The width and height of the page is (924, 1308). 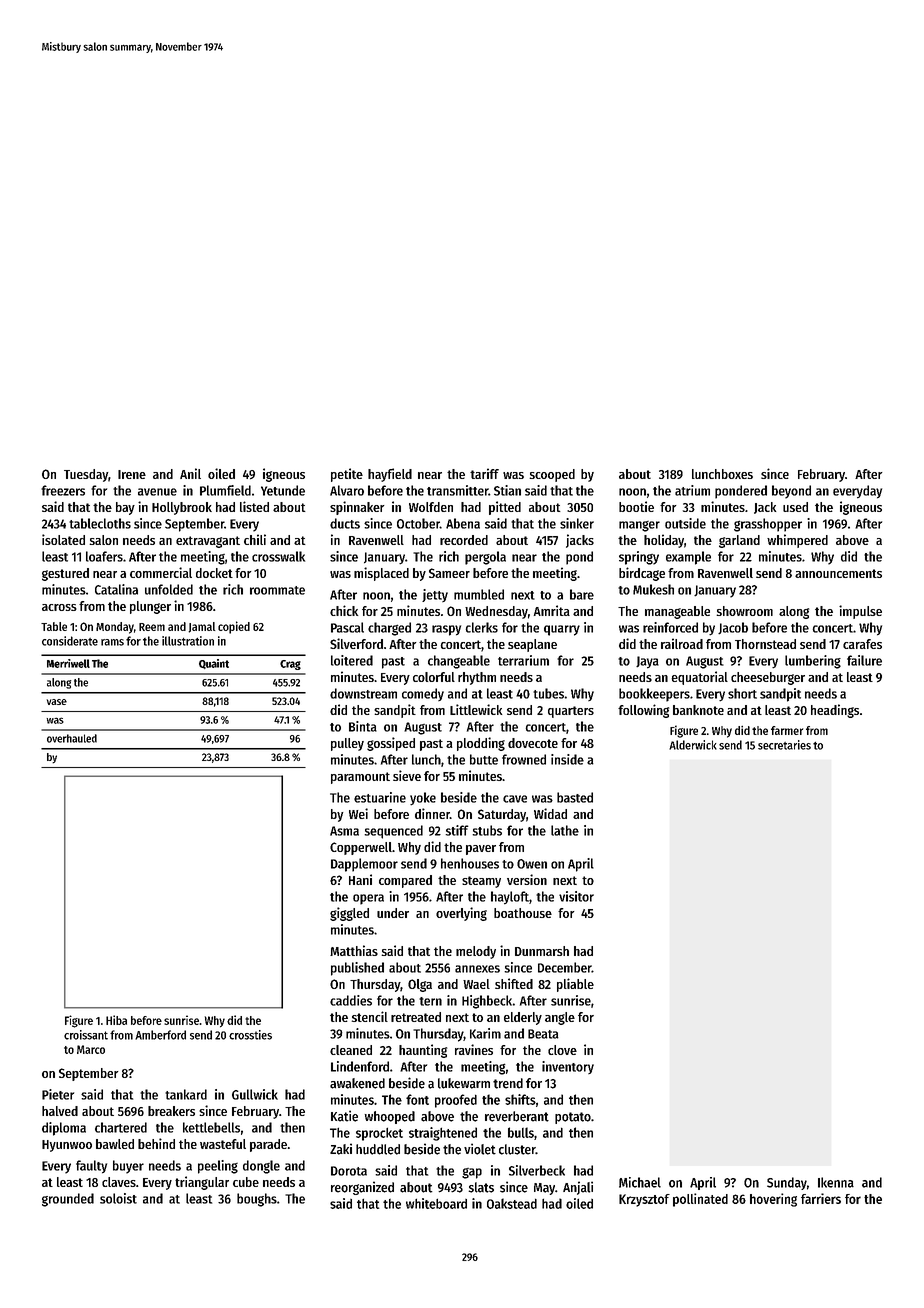 I want to click on crossties, so click(x=250, y=1035).
